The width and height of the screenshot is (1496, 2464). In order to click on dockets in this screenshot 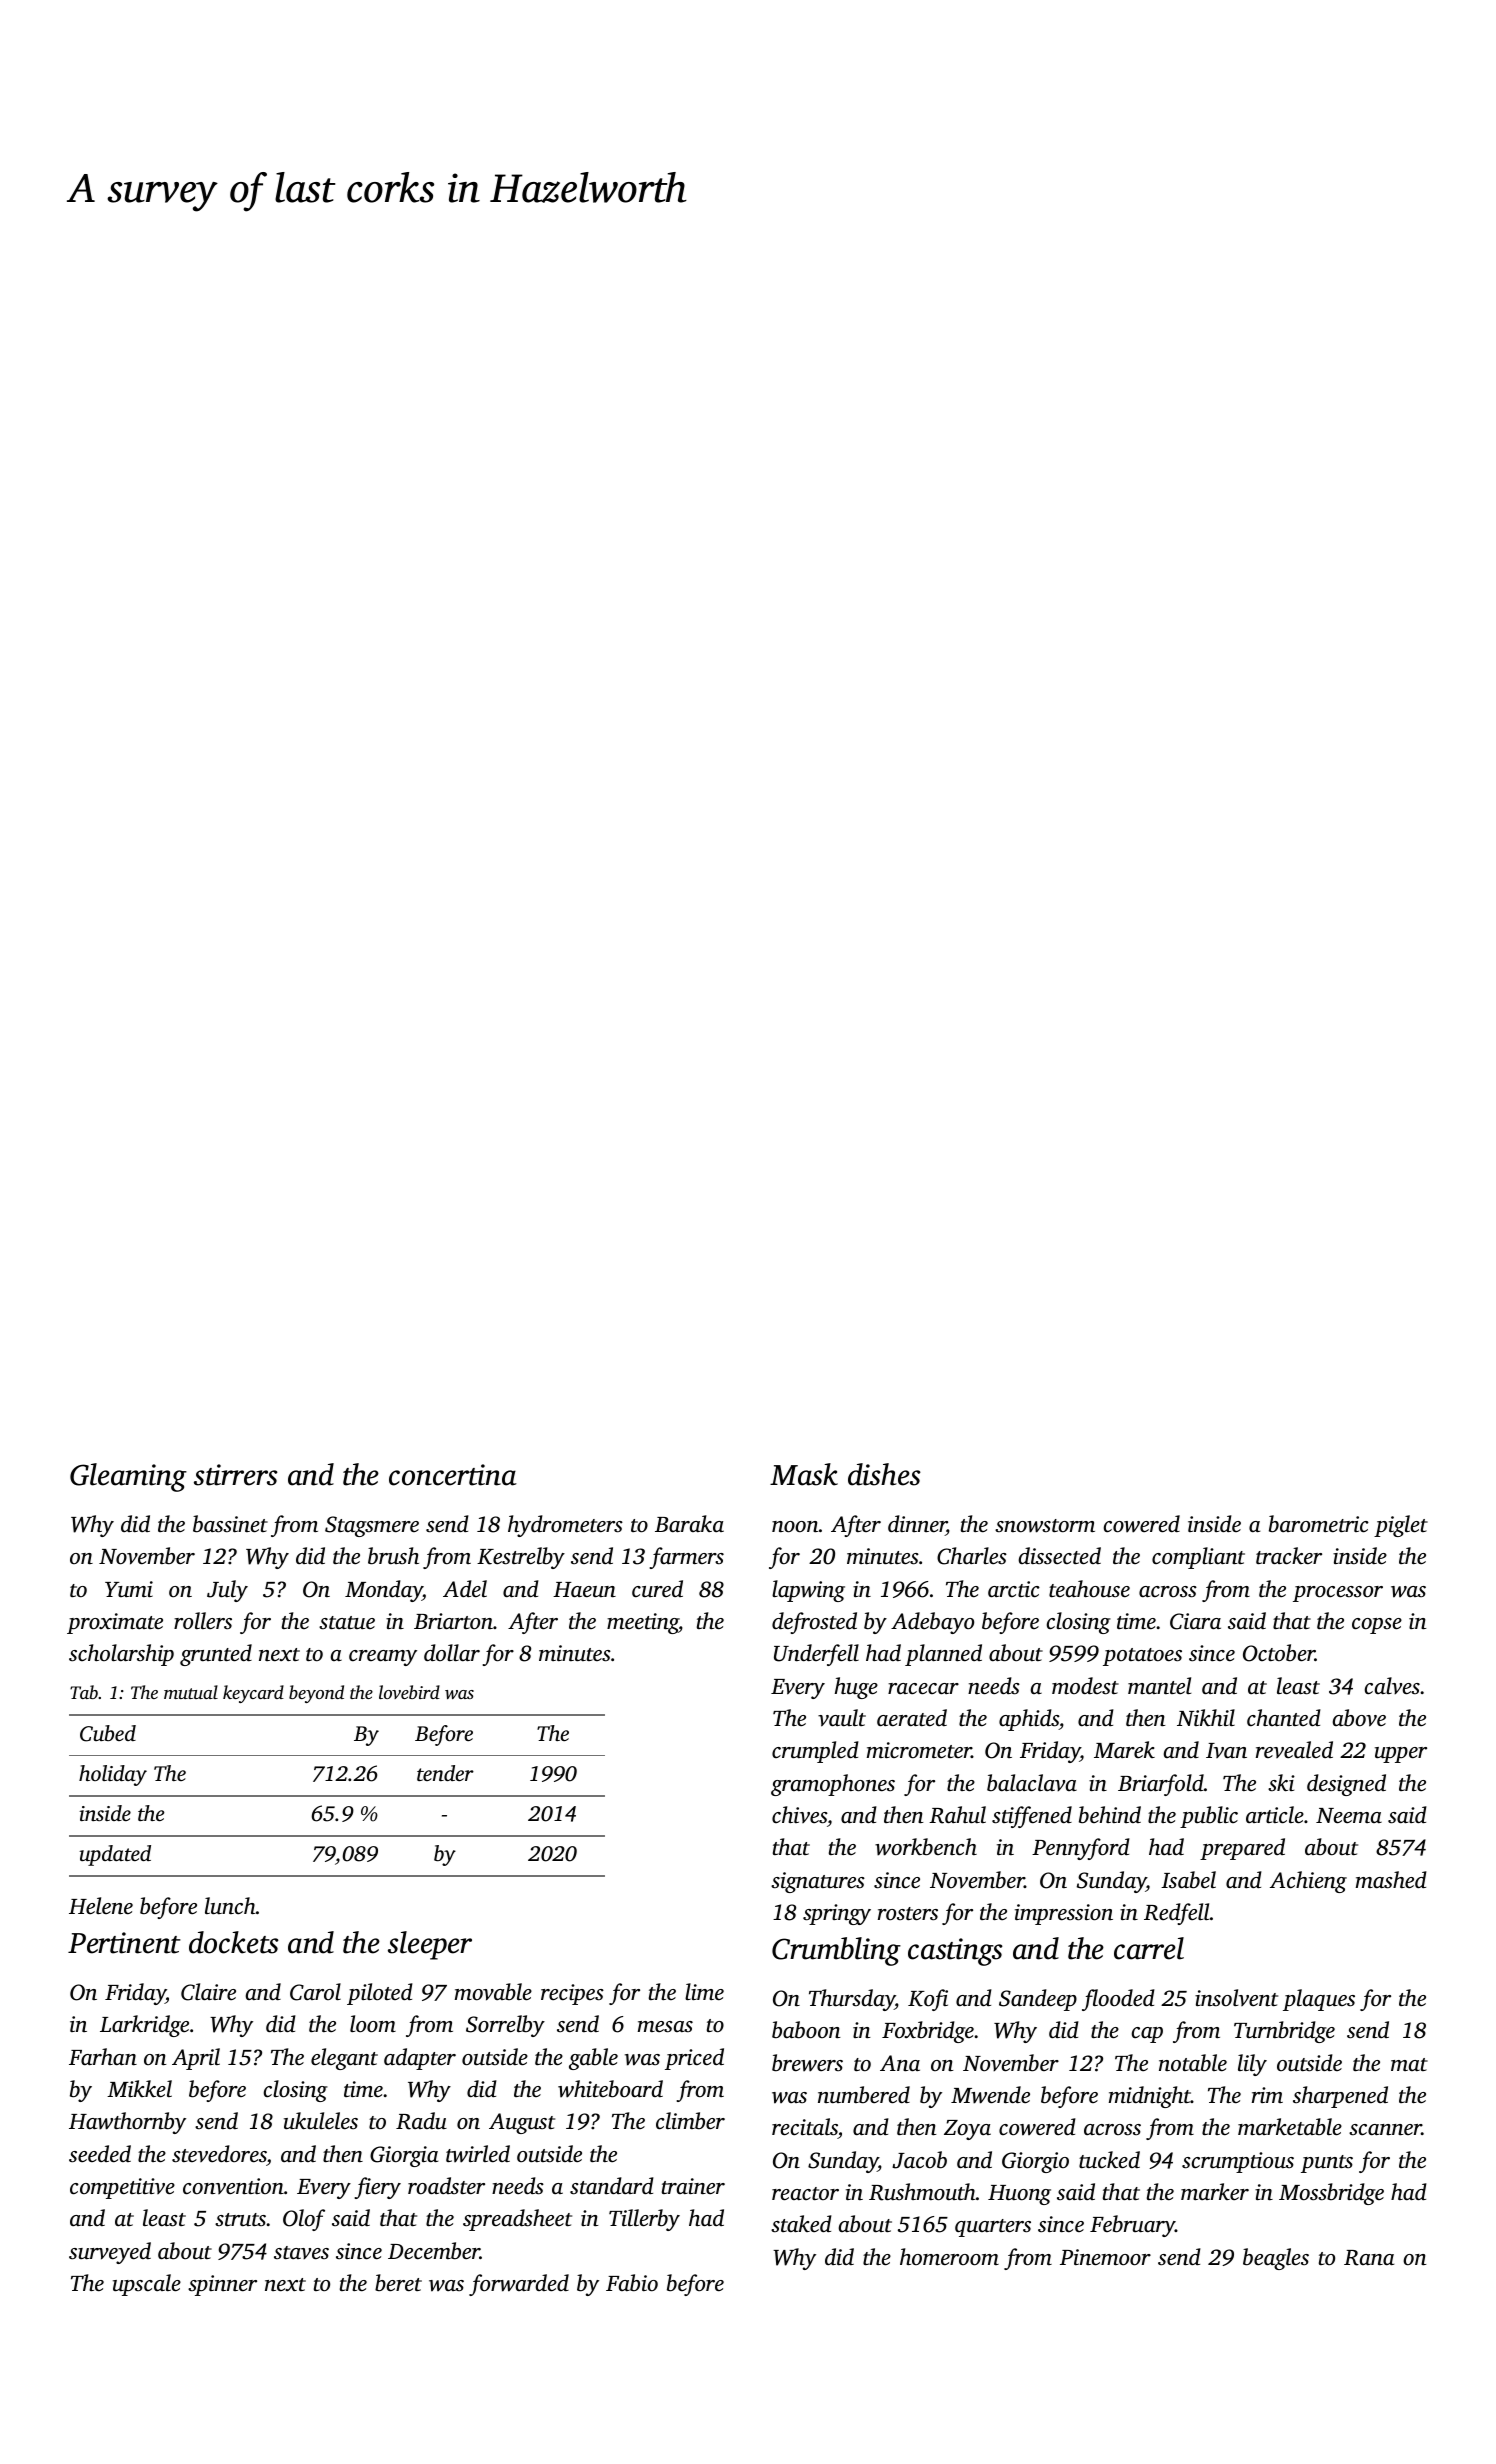, I will do `click(234, 1942)`.
